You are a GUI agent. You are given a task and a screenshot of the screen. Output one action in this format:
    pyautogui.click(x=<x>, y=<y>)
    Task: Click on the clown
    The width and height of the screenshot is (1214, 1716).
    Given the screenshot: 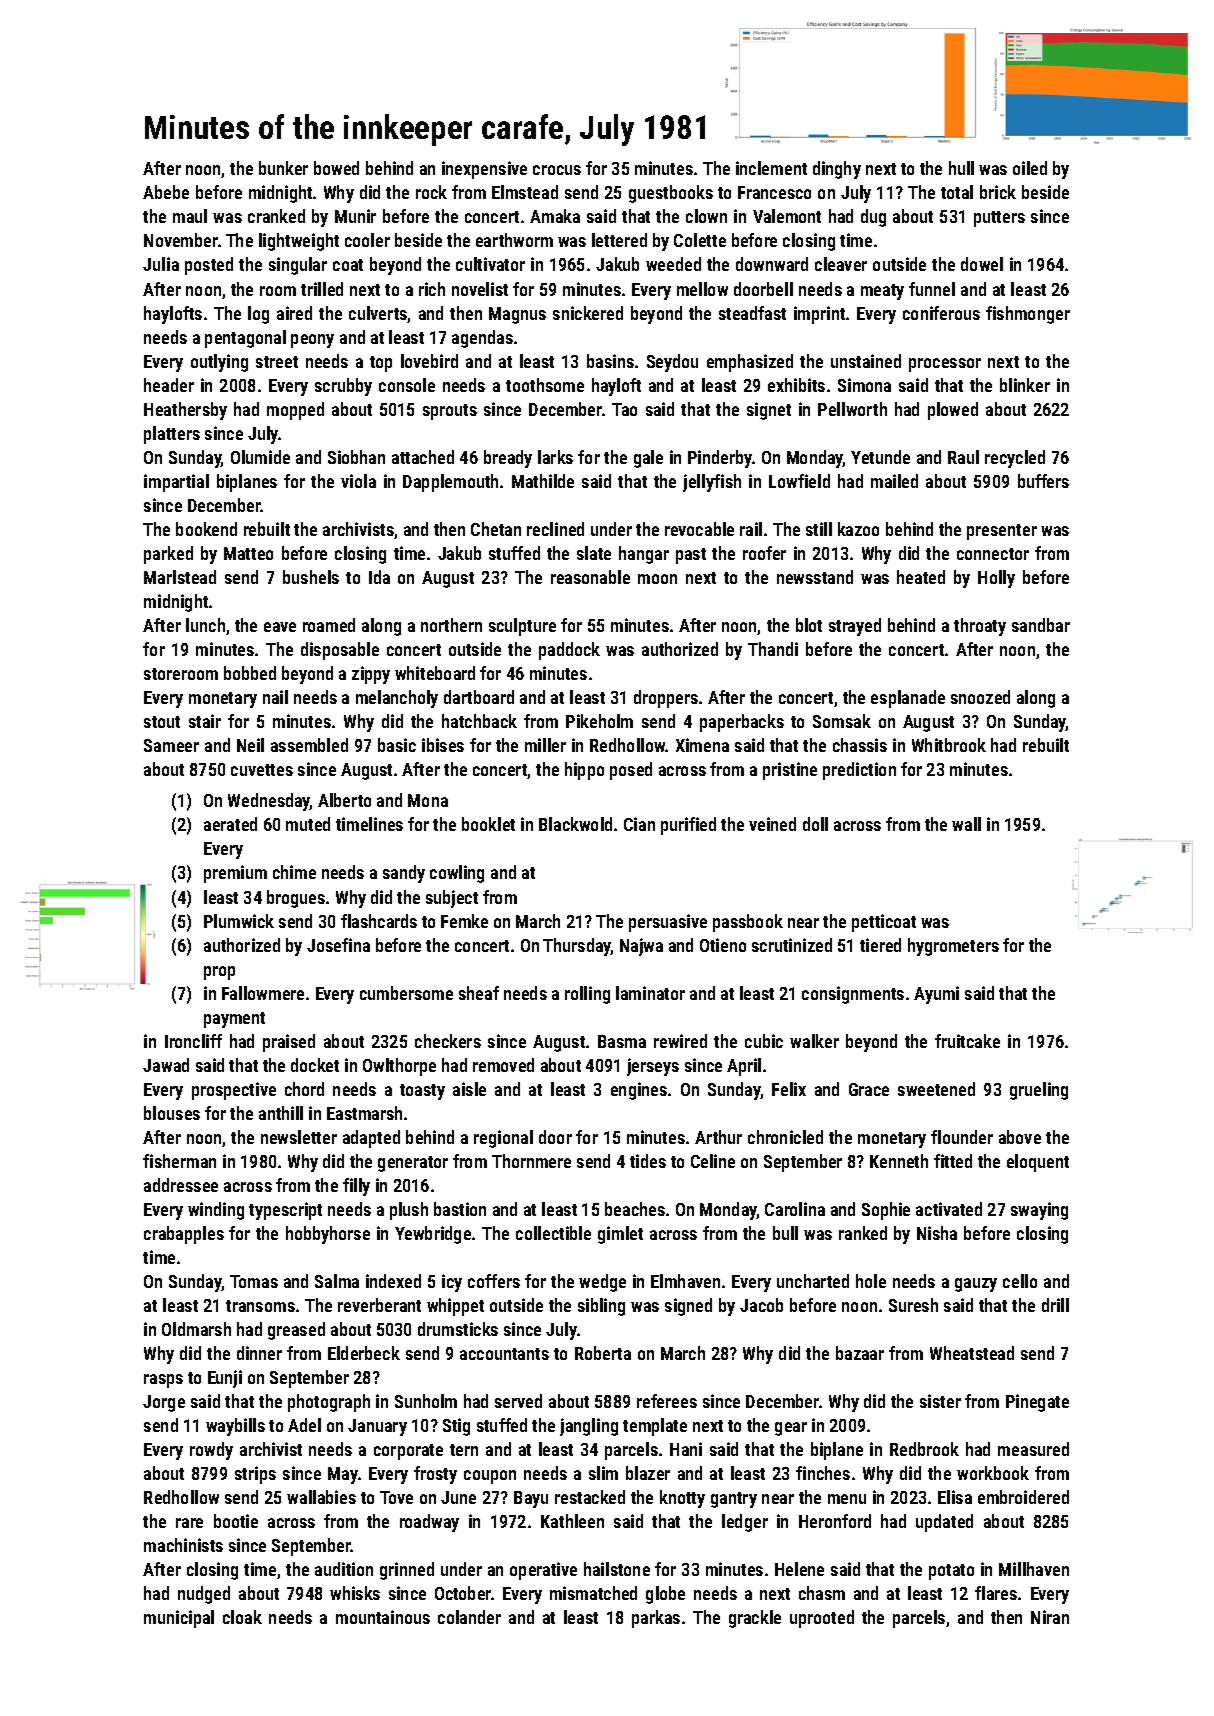 What is the action you would take?
    pyautogui.click(x=706, y=216)
